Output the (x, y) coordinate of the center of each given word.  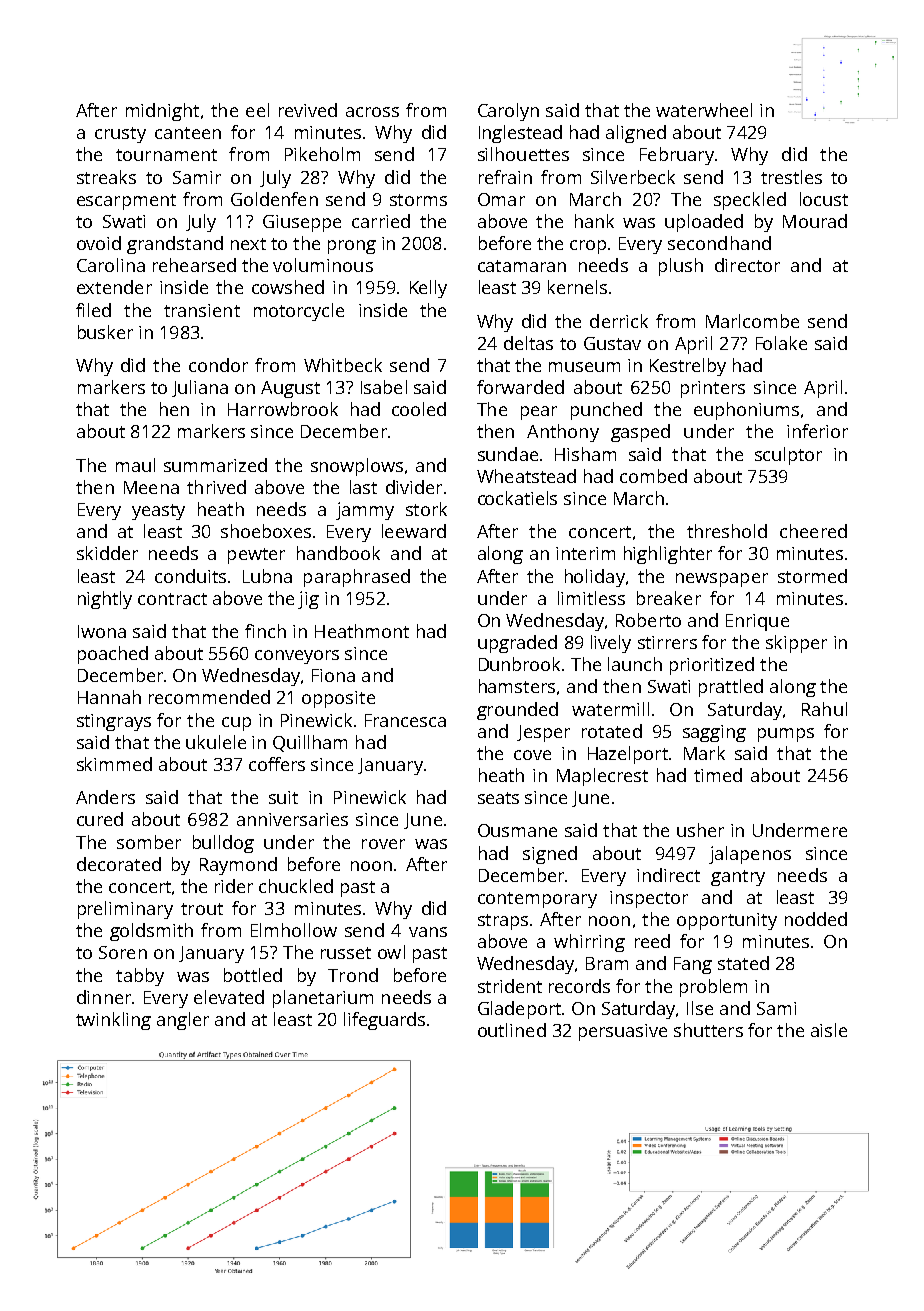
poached (113, 655)
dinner (104, 997)
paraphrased (357, 578)
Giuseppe (302, 223)
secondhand (719, 243)
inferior (817, 431)
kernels (577, 287)
